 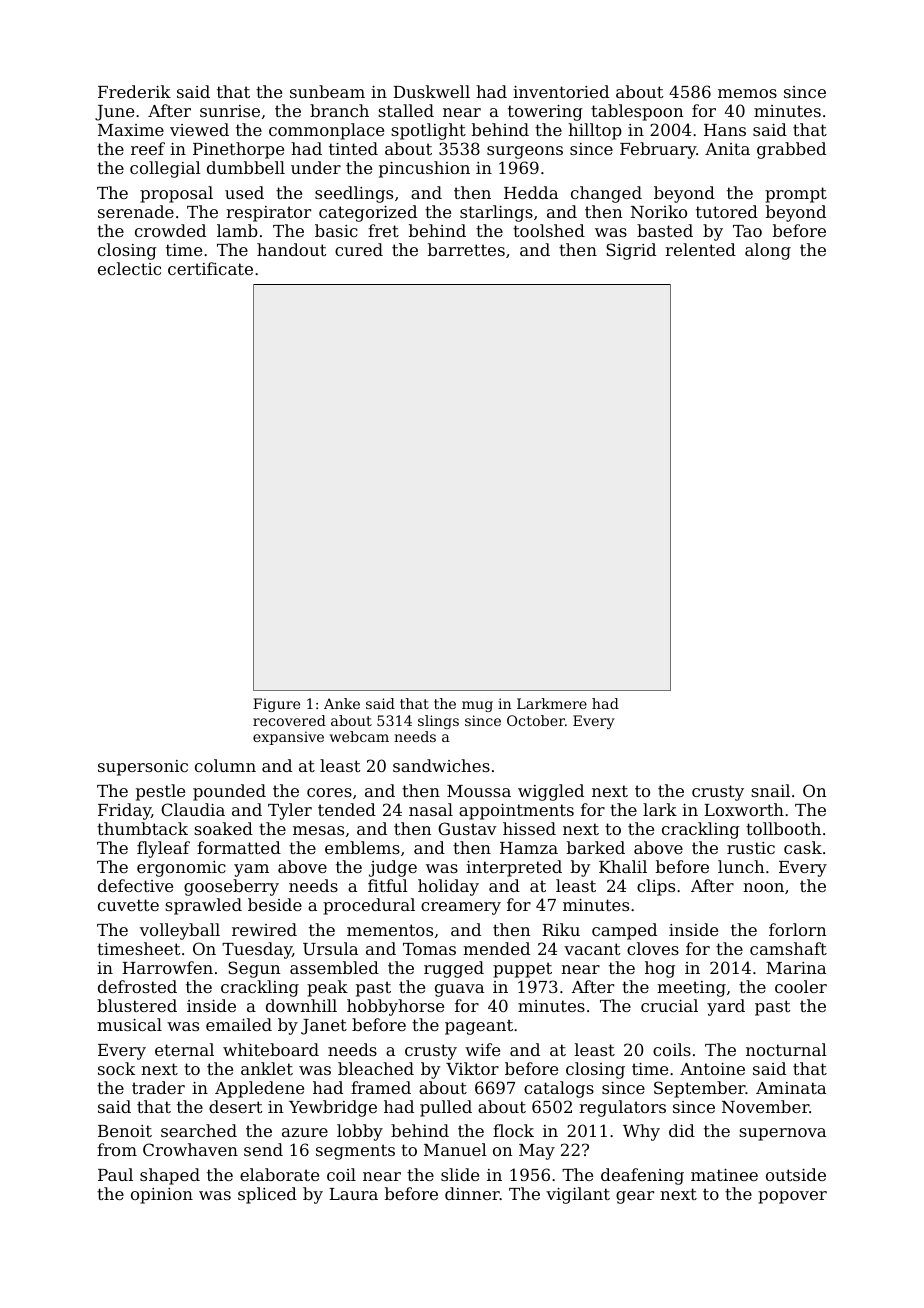 What do you see at coordinates (477, 706) in the screenshot?
I see `mug` at bounding box center [477, 706].
